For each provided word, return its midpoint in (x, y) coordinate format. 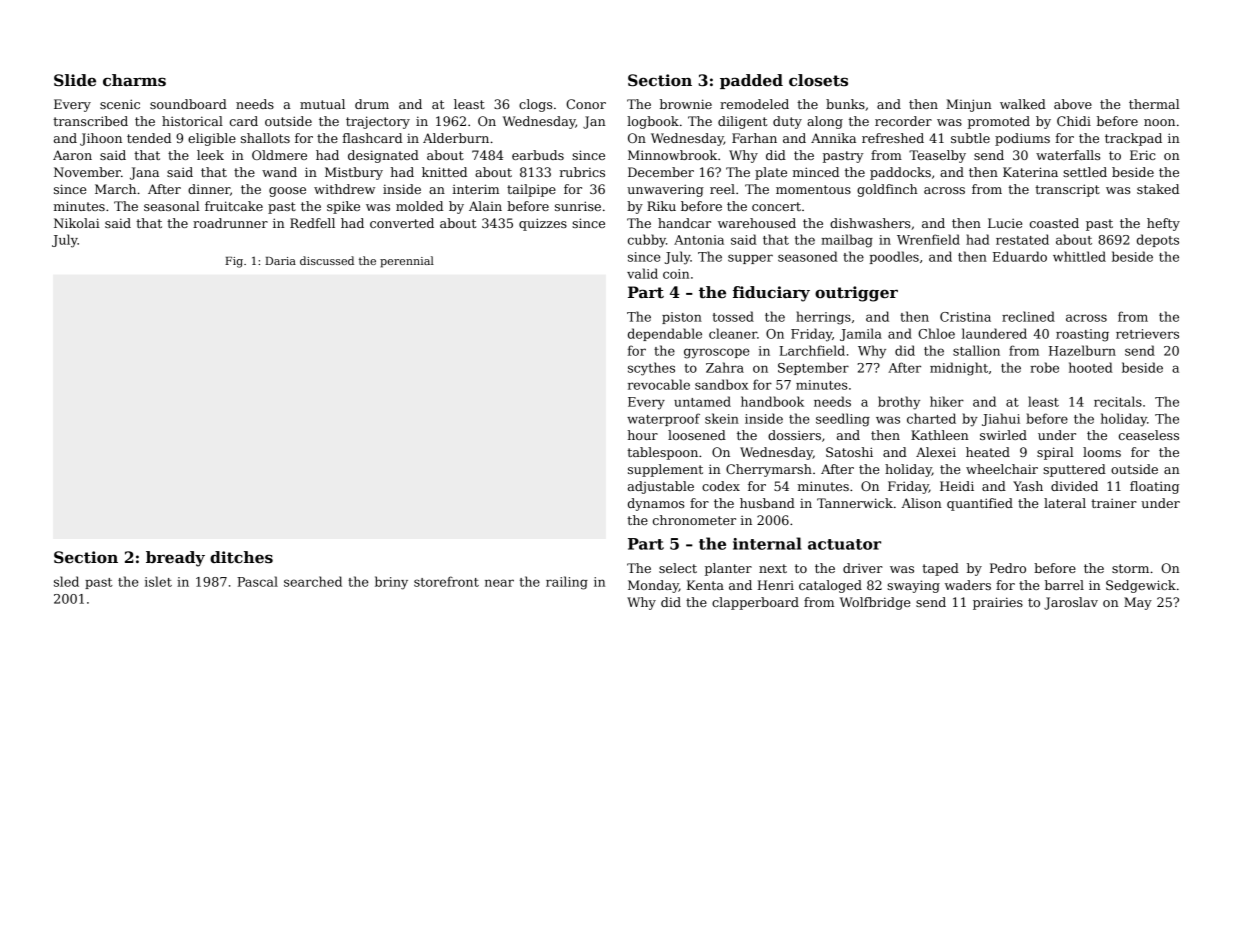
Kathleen (940, 435)
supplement (665, 470)
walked (1023, 104)
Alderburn (456, 138)
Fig (234, 262)
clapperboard (755, 603)
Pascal (257, 581)
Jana (144, 173)
